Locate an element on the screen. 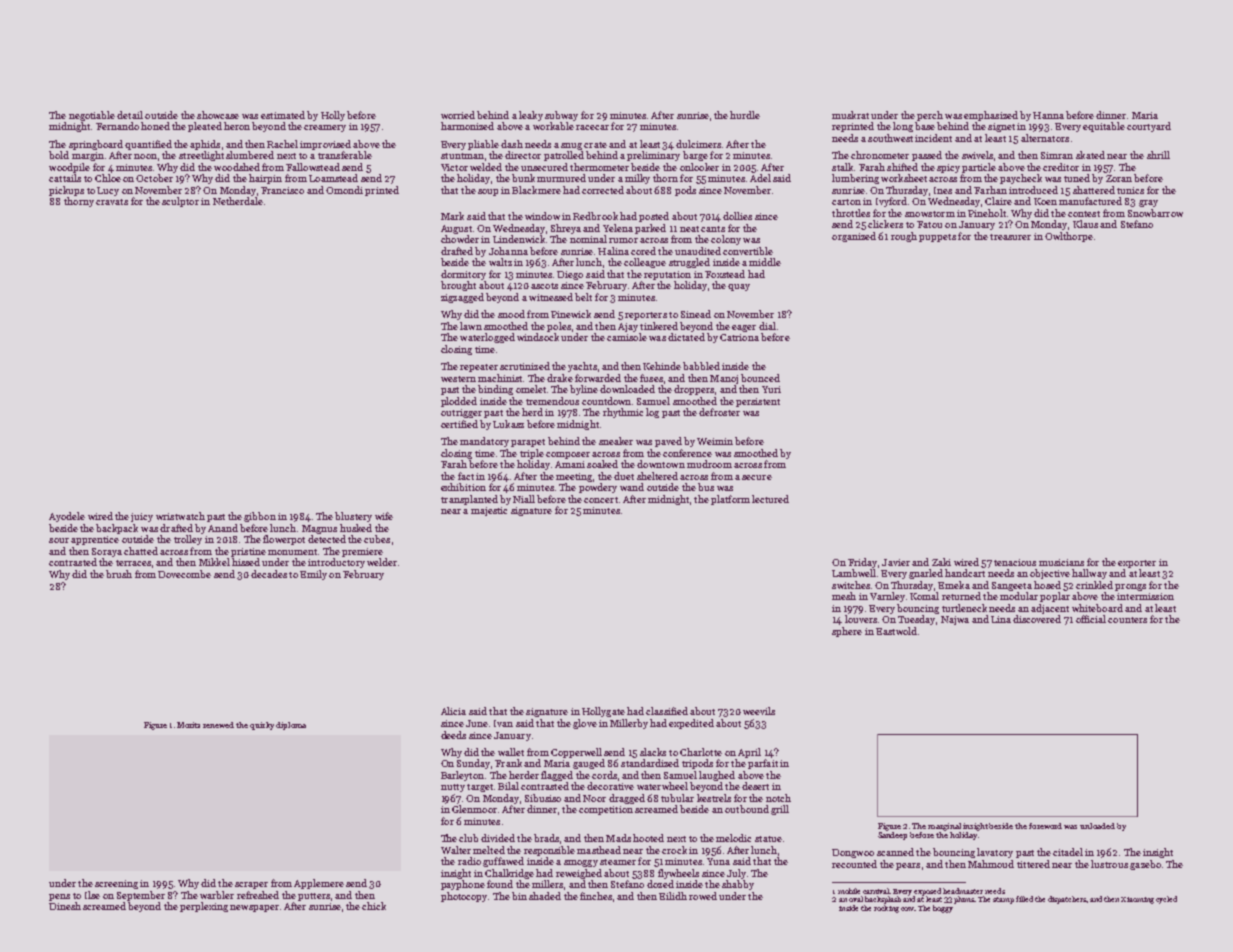 The image size is (1233, 952). Sinead is located at coordinates (696, 314).
